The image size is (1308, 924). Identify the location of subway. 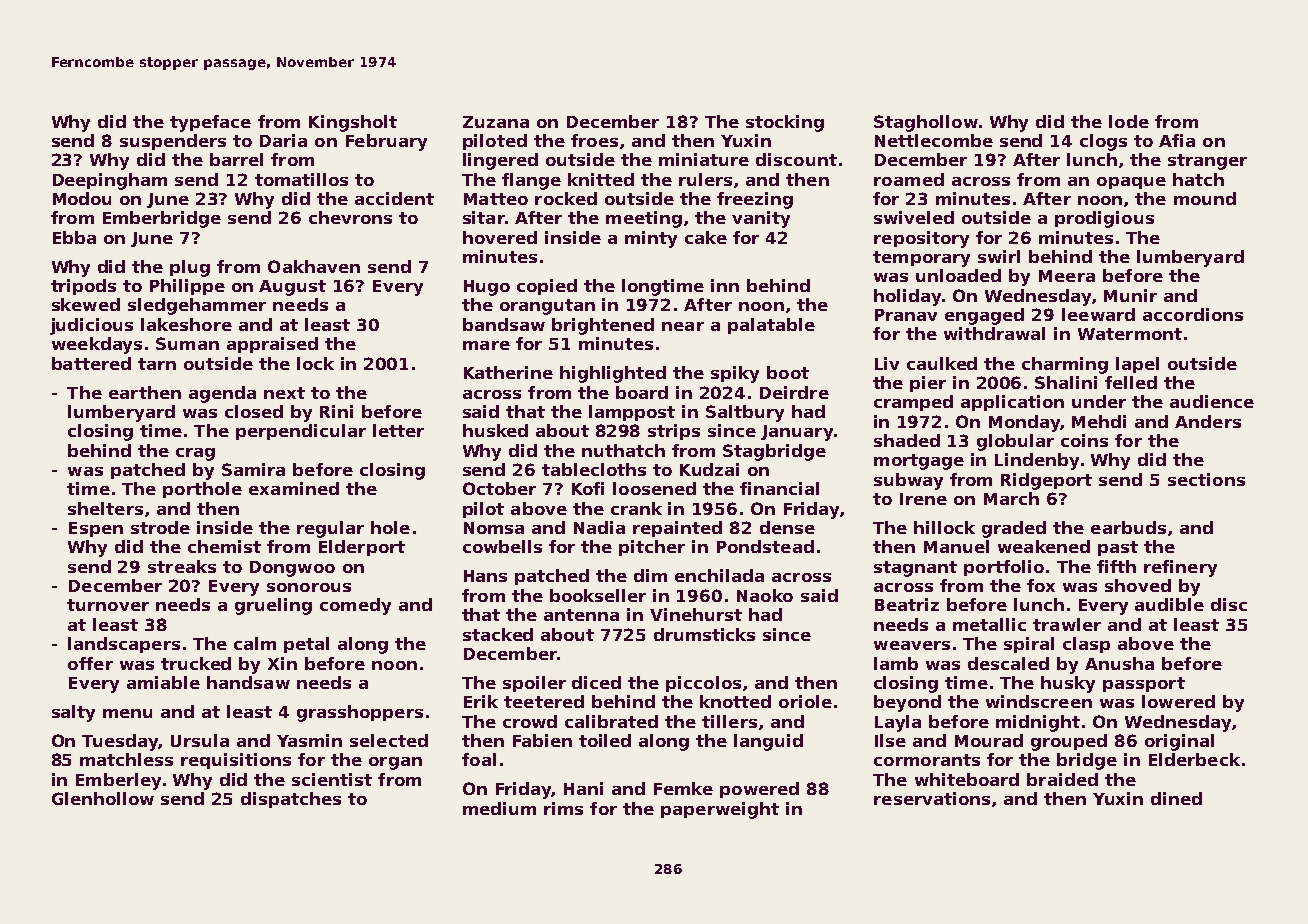
(908, 481).
